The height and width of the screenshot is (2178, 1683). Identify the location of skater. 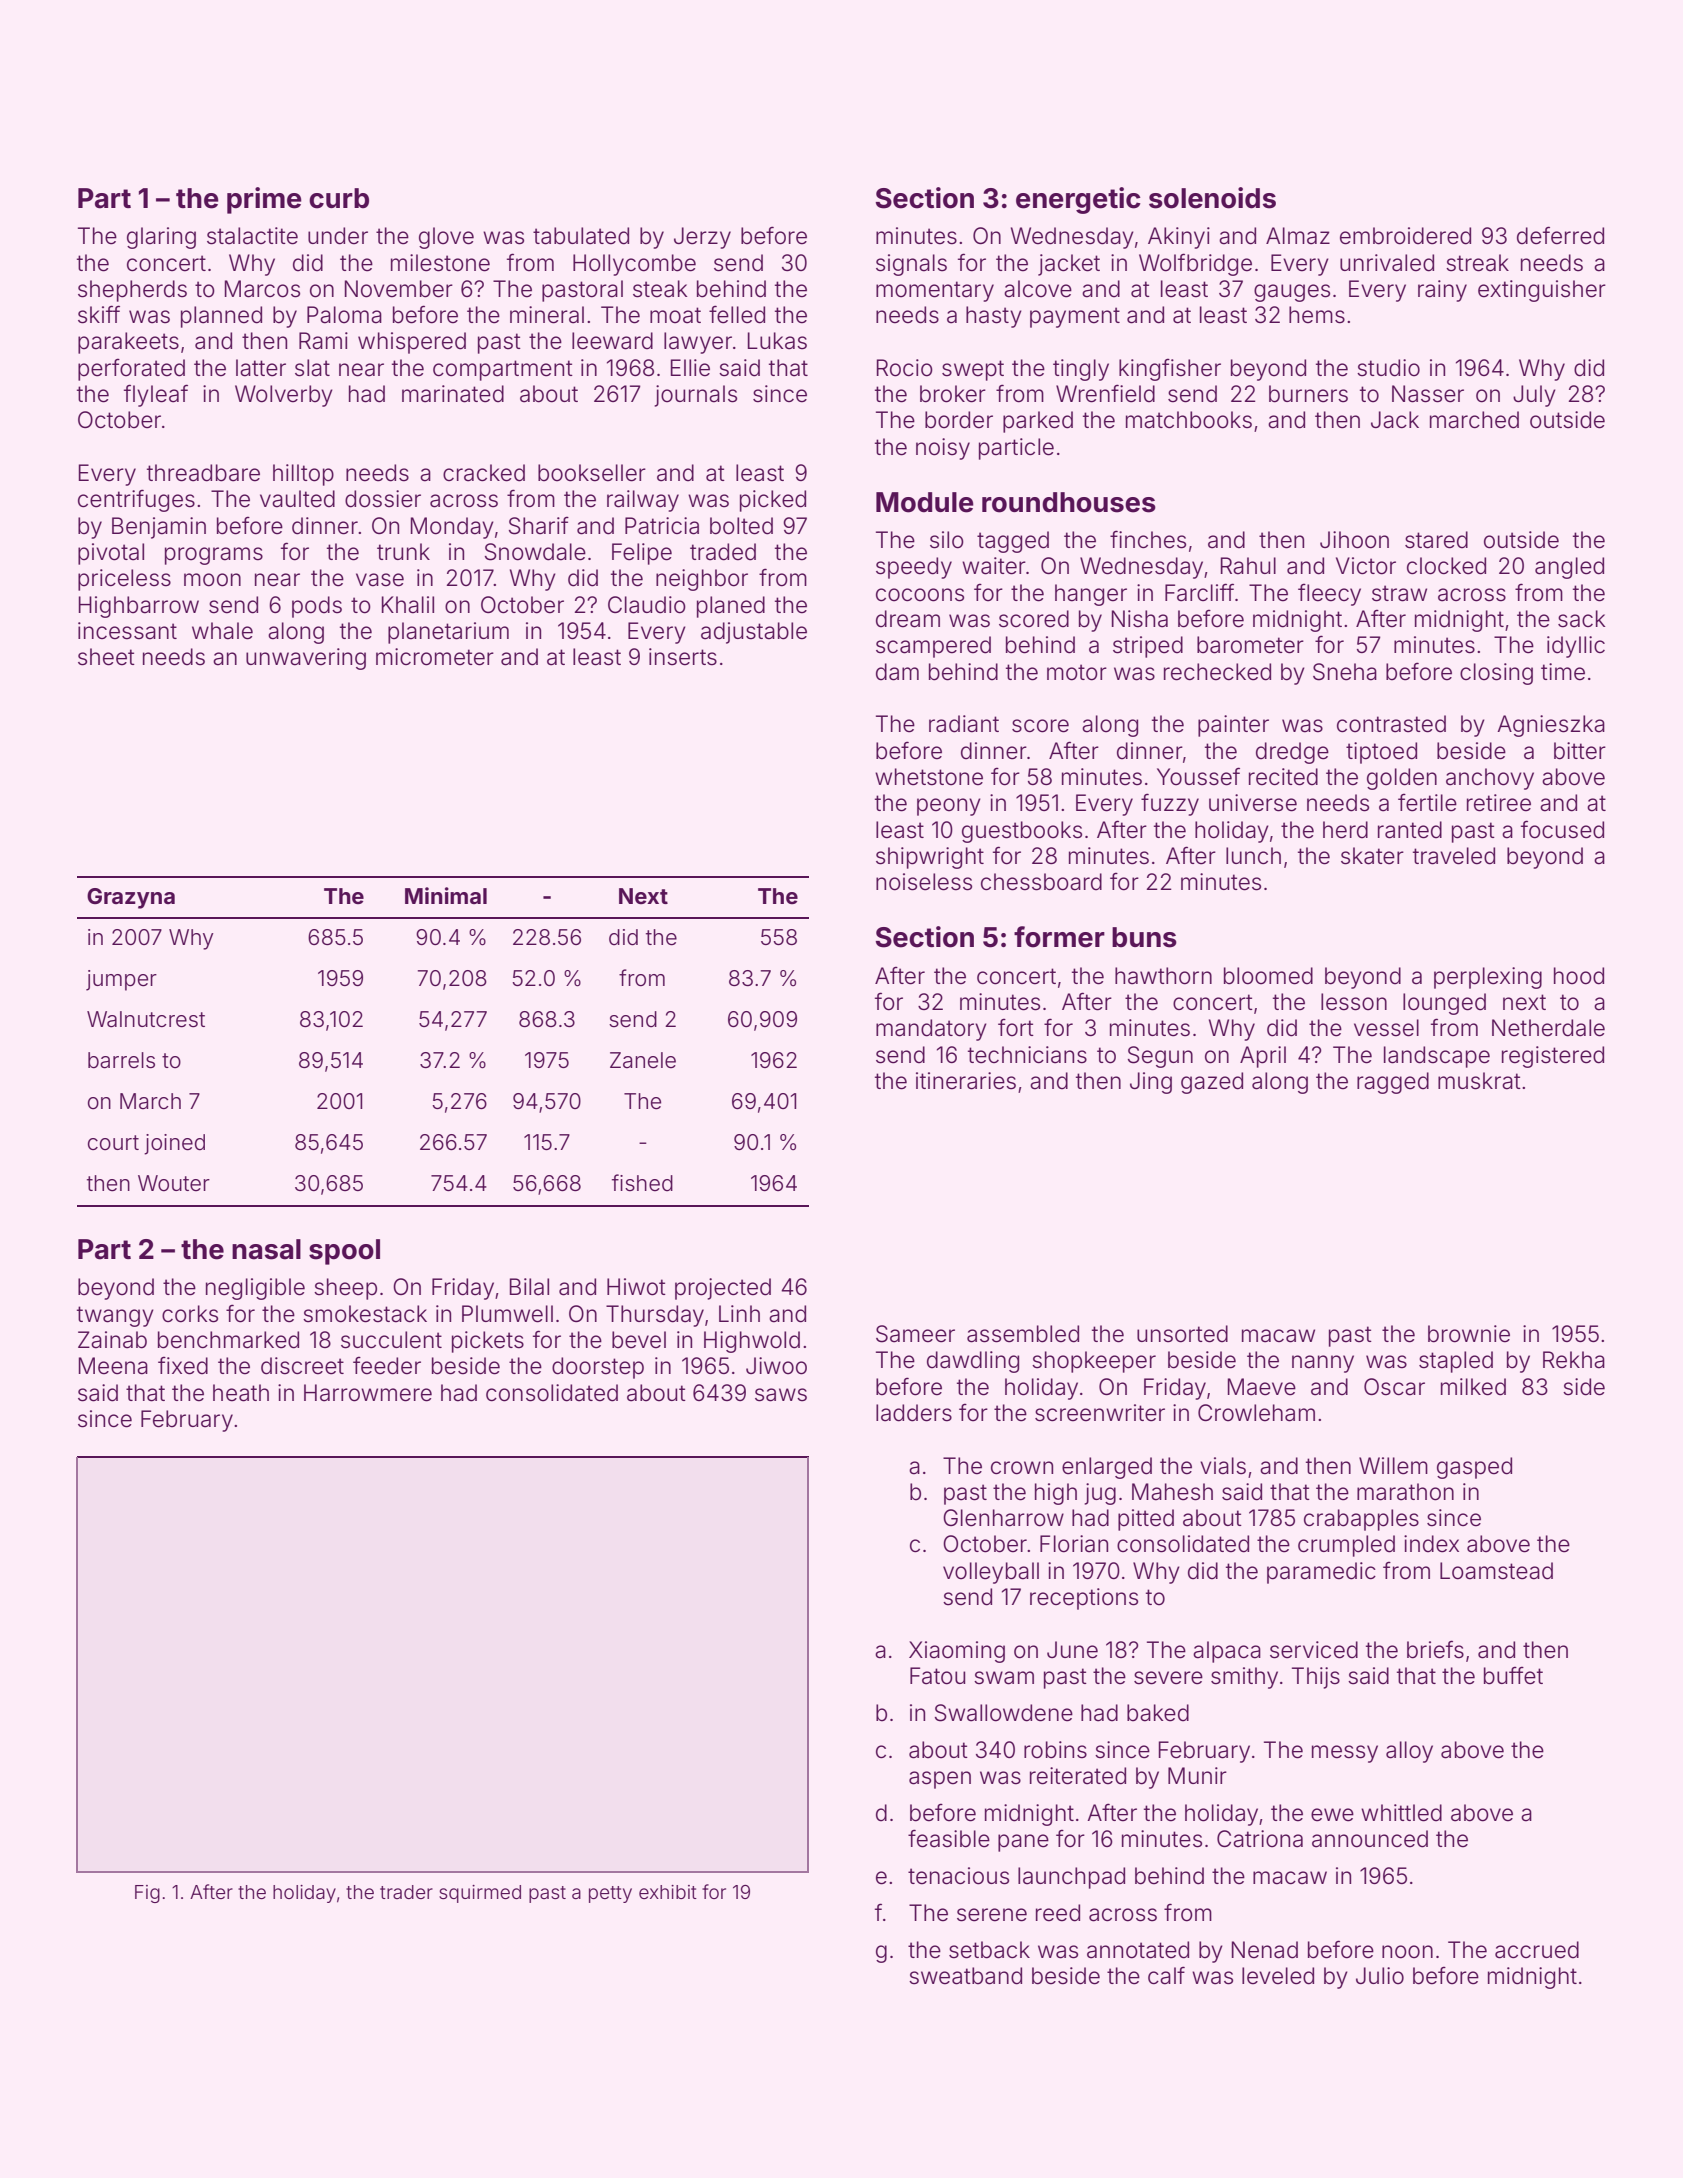
(1372, 856).
